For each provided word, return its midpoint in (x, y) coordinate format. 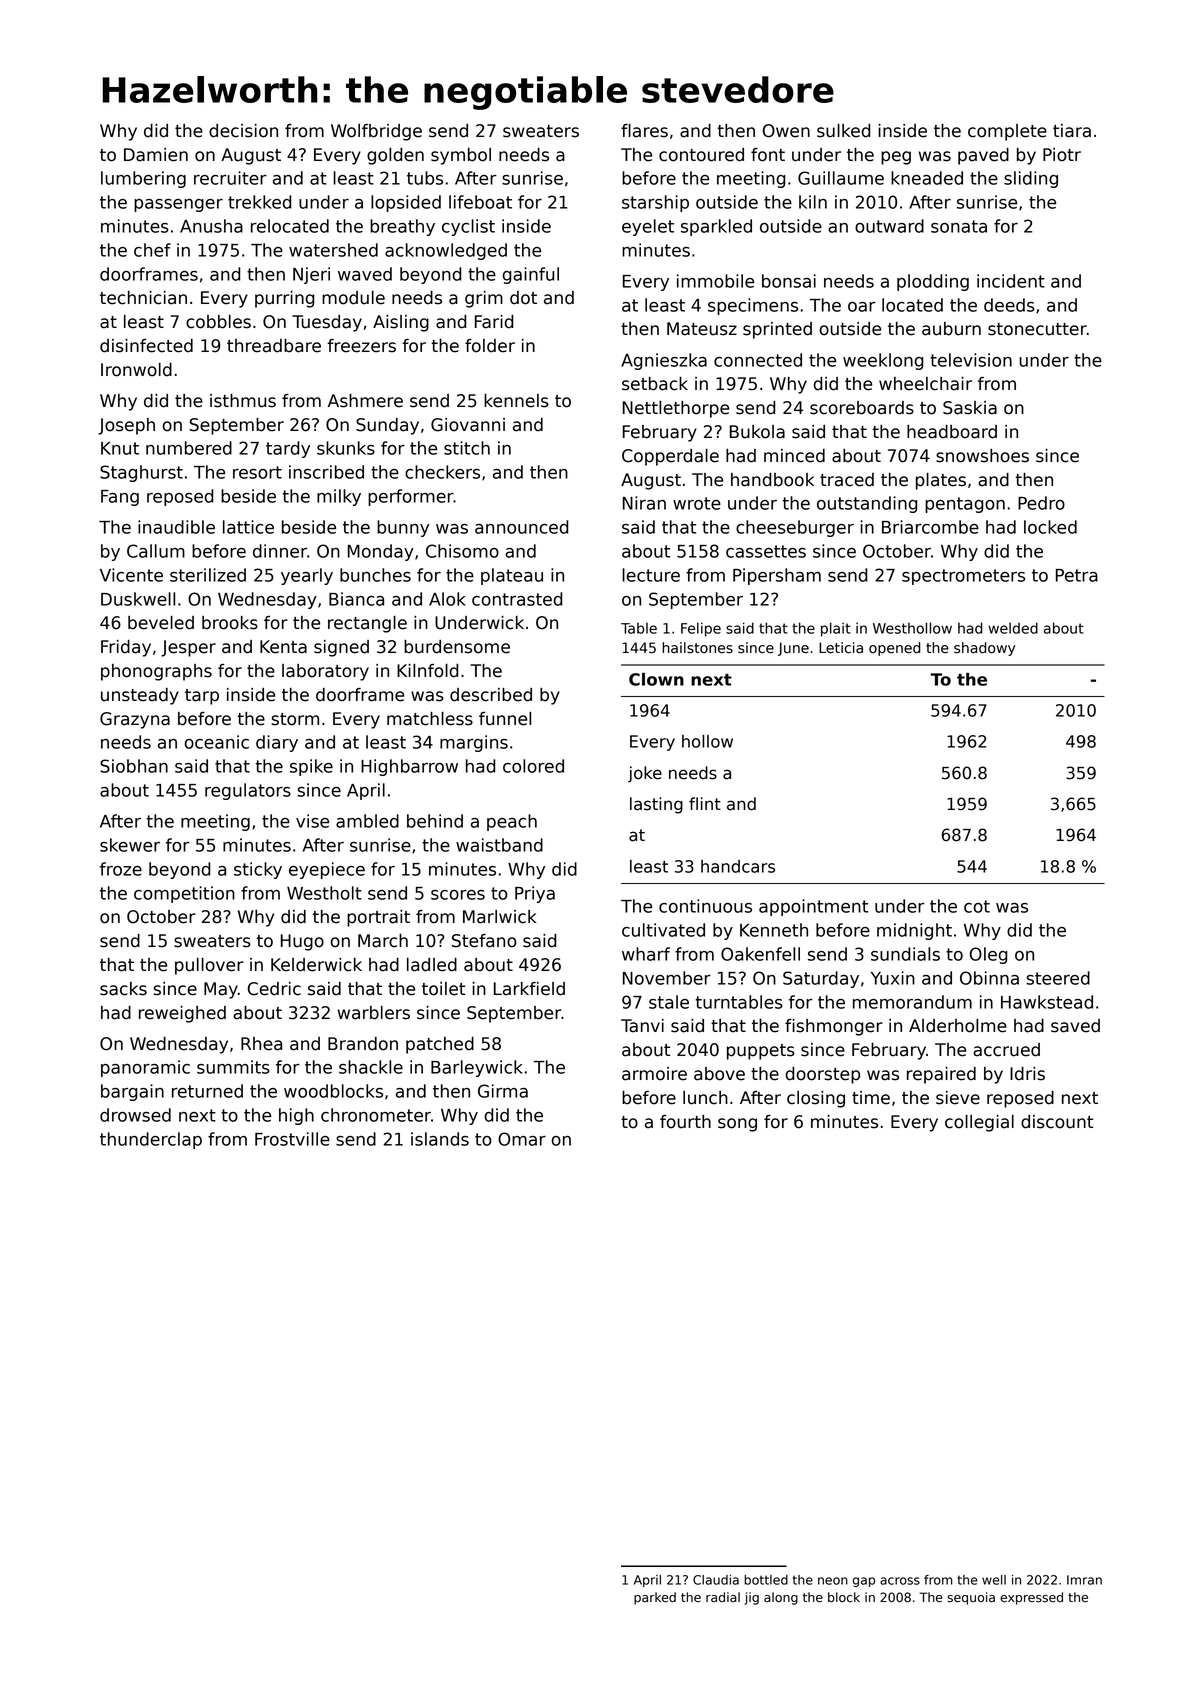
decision (243, 131)
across (900, 1581)
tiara (1072, 131)
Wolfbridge (376, 132)
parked (655, 1598)
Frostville (292, 1139)
